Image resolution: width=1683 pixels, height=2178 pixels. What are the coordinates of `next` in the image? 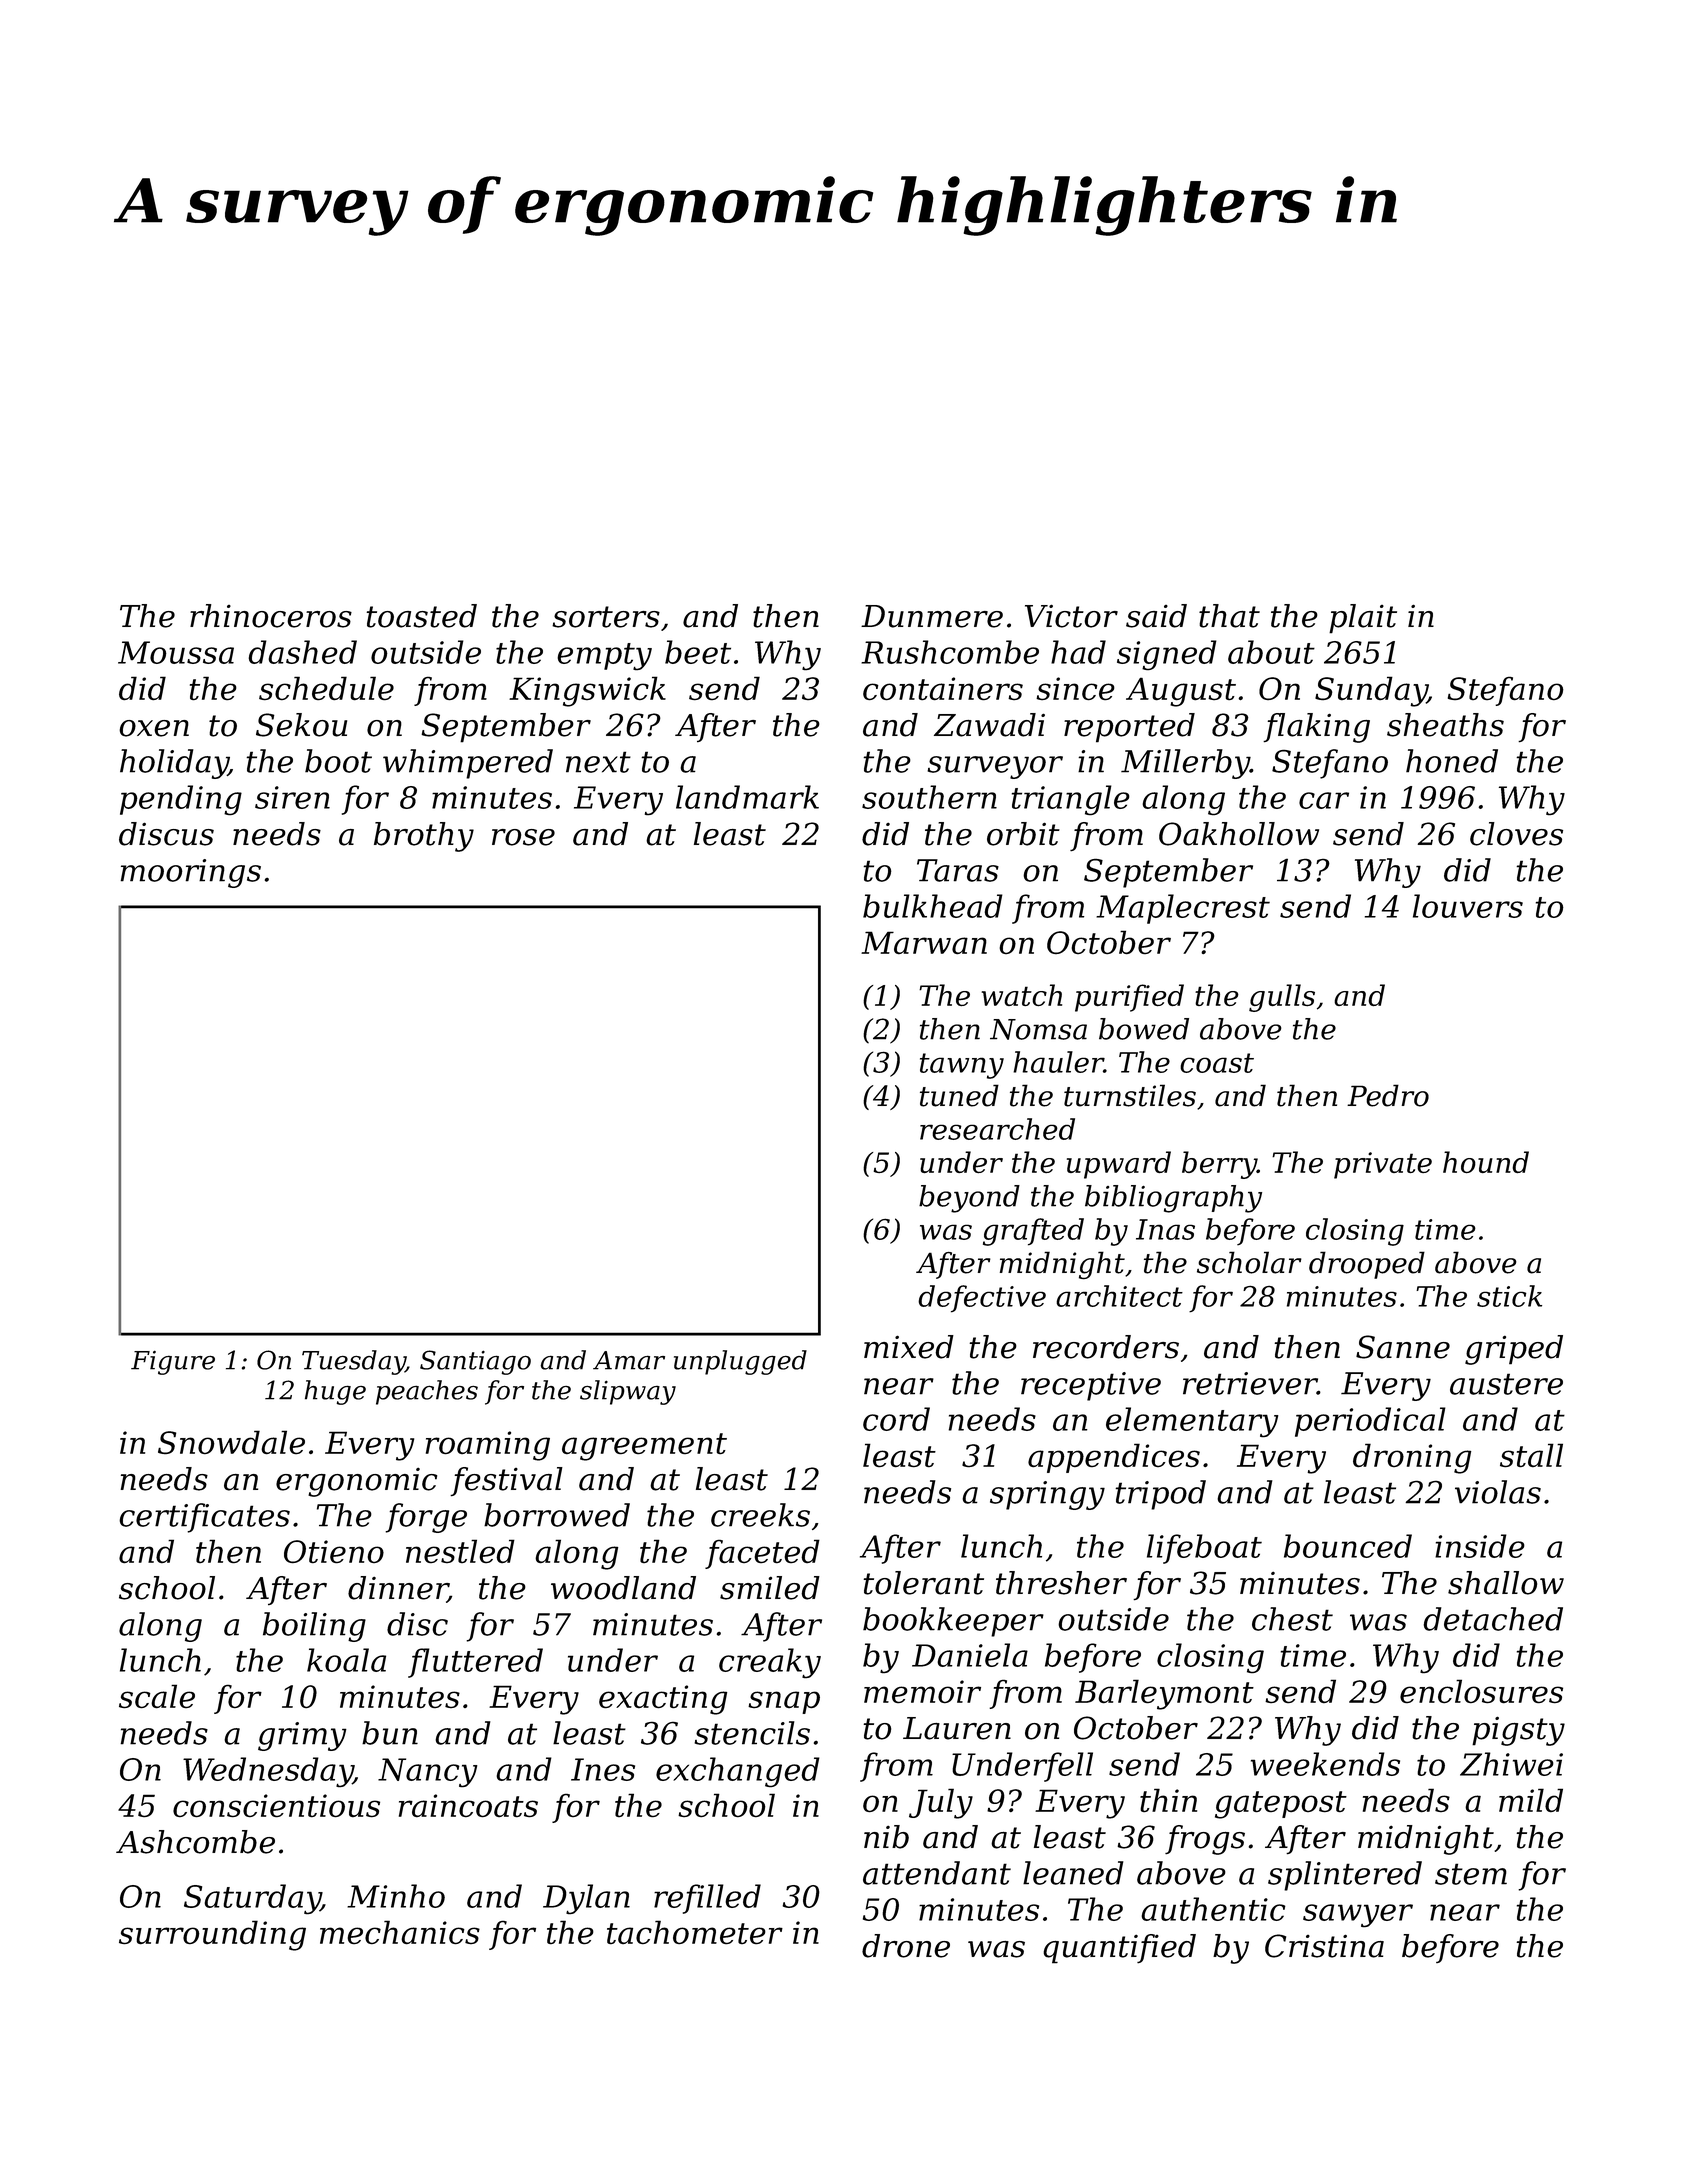 It's located at (598, 762).
